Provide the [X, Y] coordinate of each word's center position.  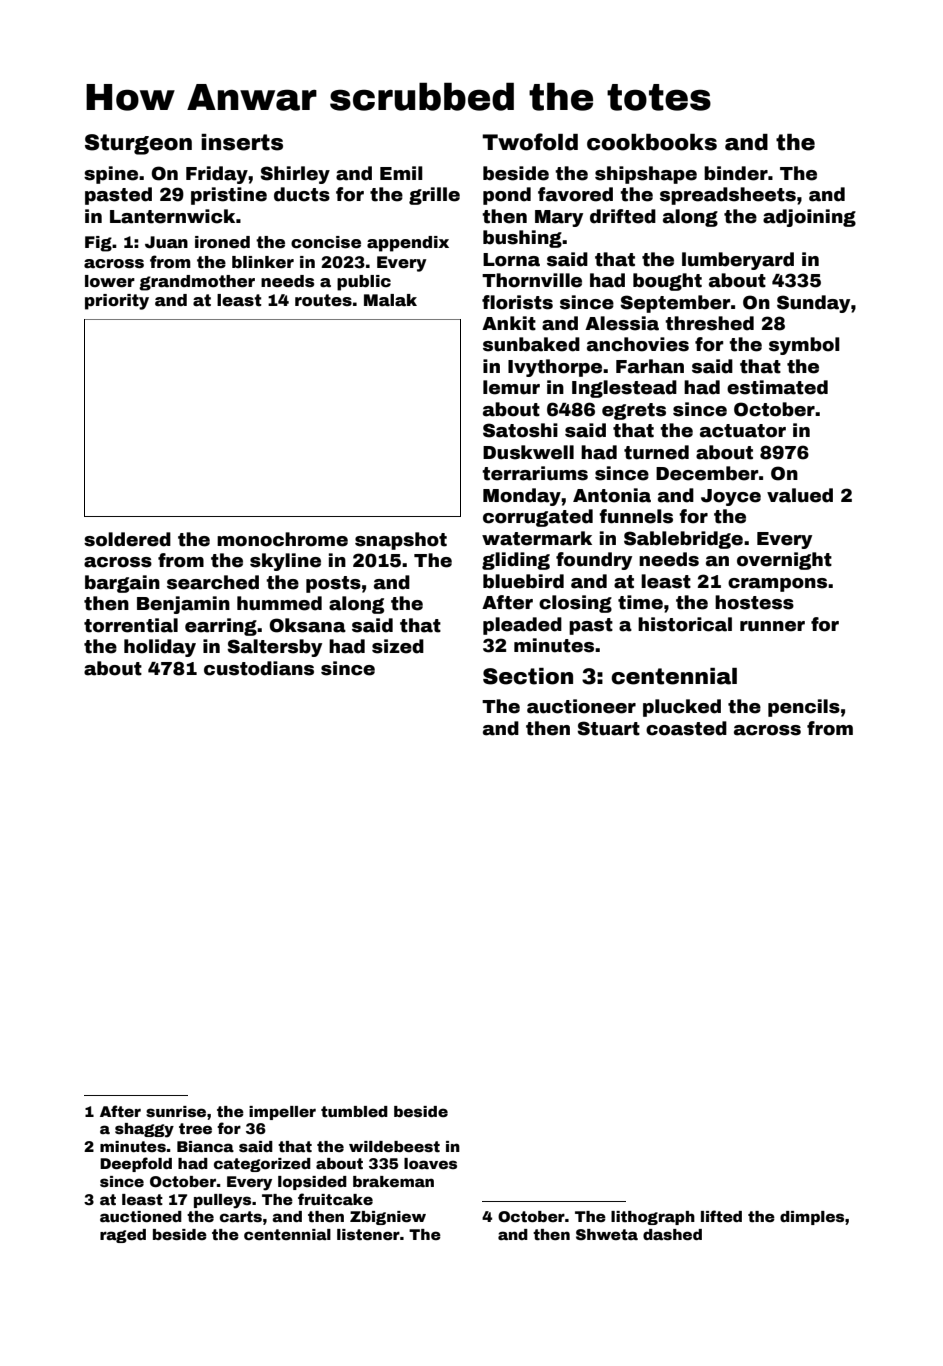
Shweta [607, 1234]
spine [111, 175]
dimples [812, 1218]
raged [123, 1236]
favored [575, 194]
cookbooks [652, 142]
